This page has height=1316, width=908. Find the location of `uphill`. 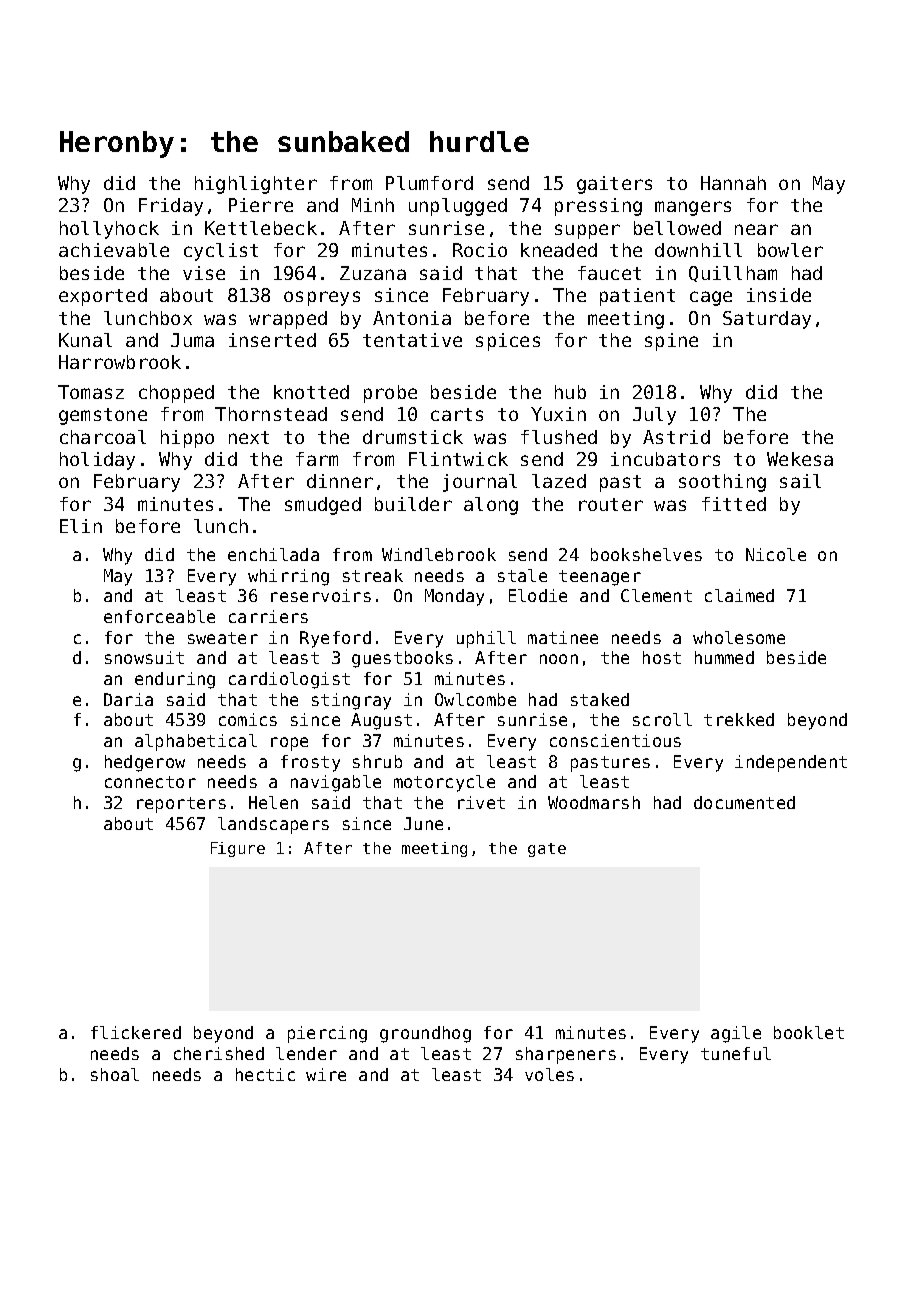

uphill is located at coordinates (486, 639).
